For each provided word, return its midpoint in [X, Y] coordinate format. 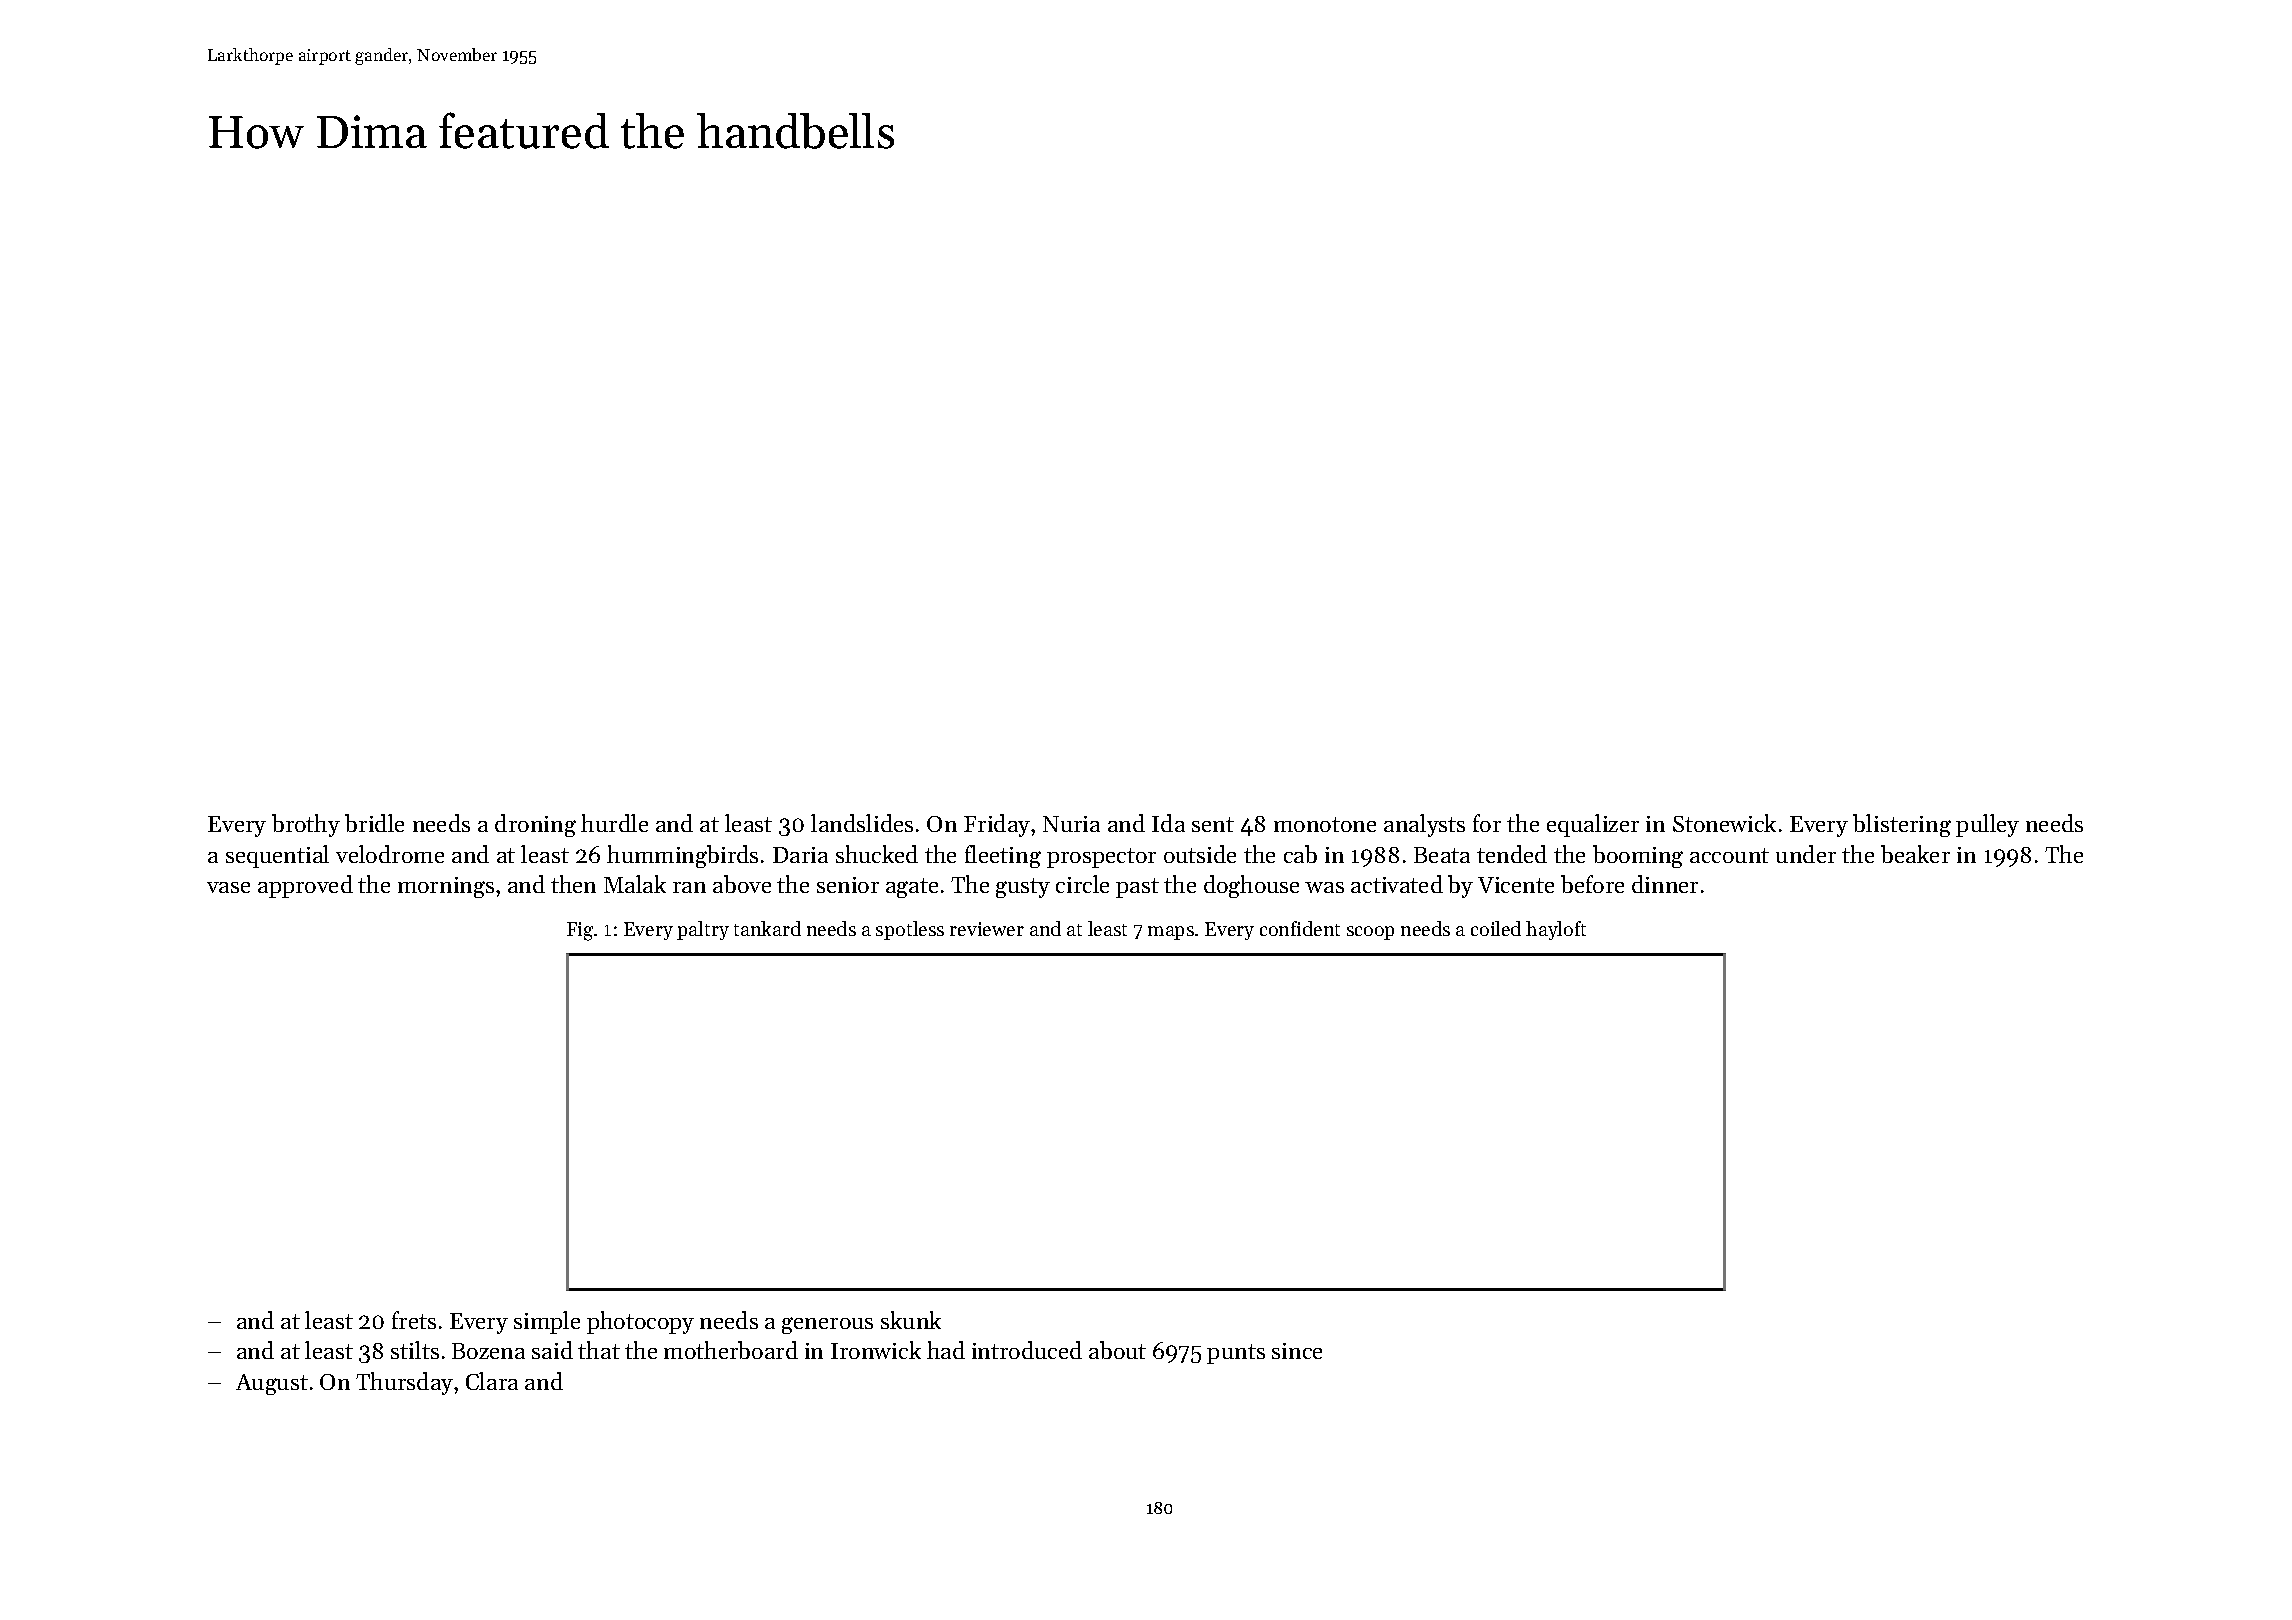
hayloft [1556, 930]
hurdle [614, 823]
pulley [1987, 825]
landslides [862, 823]
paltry [703, 930]
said [552, 1350]
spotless [910, 930]
